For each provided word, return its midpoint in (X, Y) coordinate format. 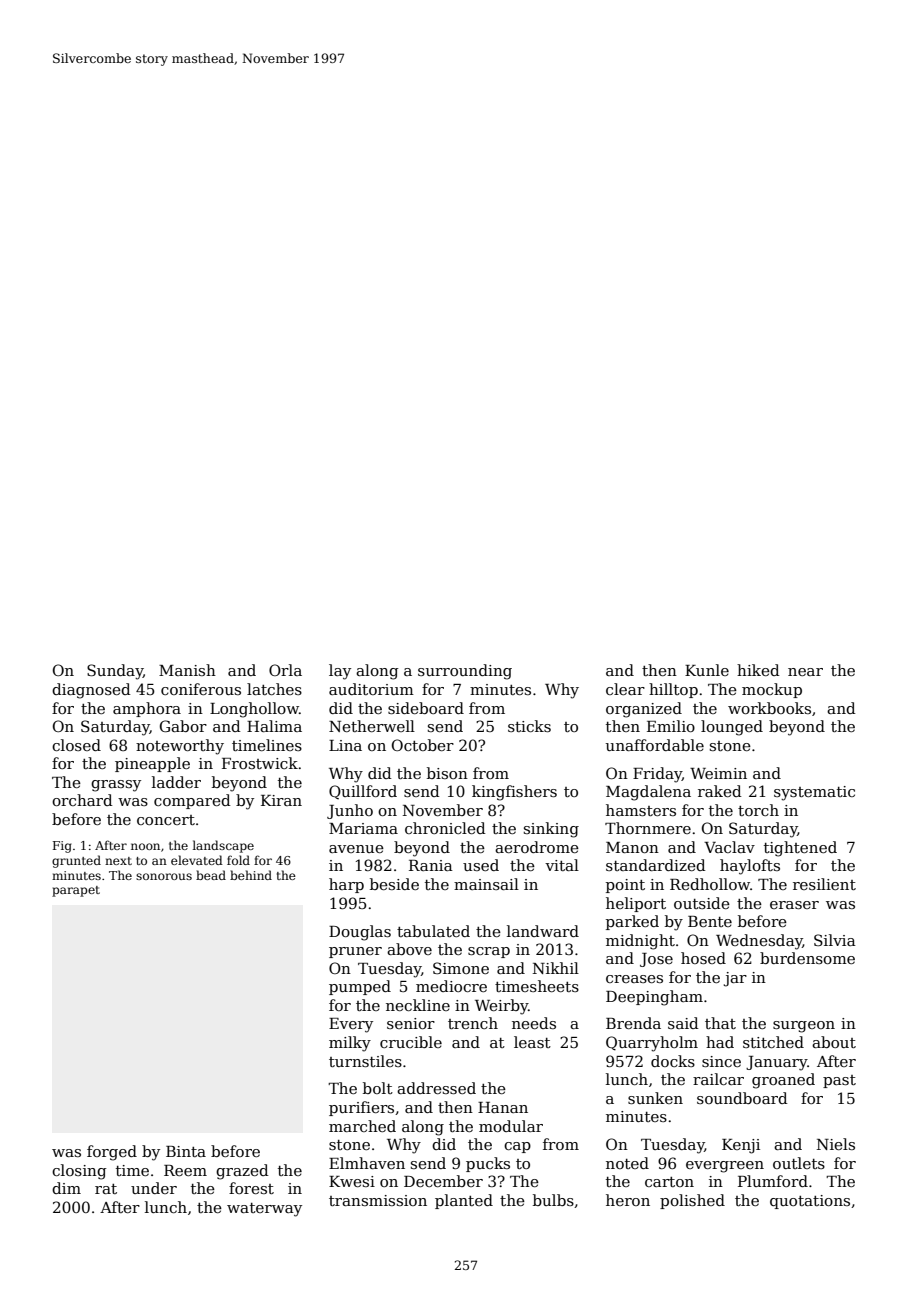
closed (76, 745)
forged (112, 1153)
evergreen (725, 1167)
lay (340, 672)
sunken (655, 1098)
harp (346, 885)
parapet (76, 891)
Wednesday (759, 942)
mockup (772, 690)
